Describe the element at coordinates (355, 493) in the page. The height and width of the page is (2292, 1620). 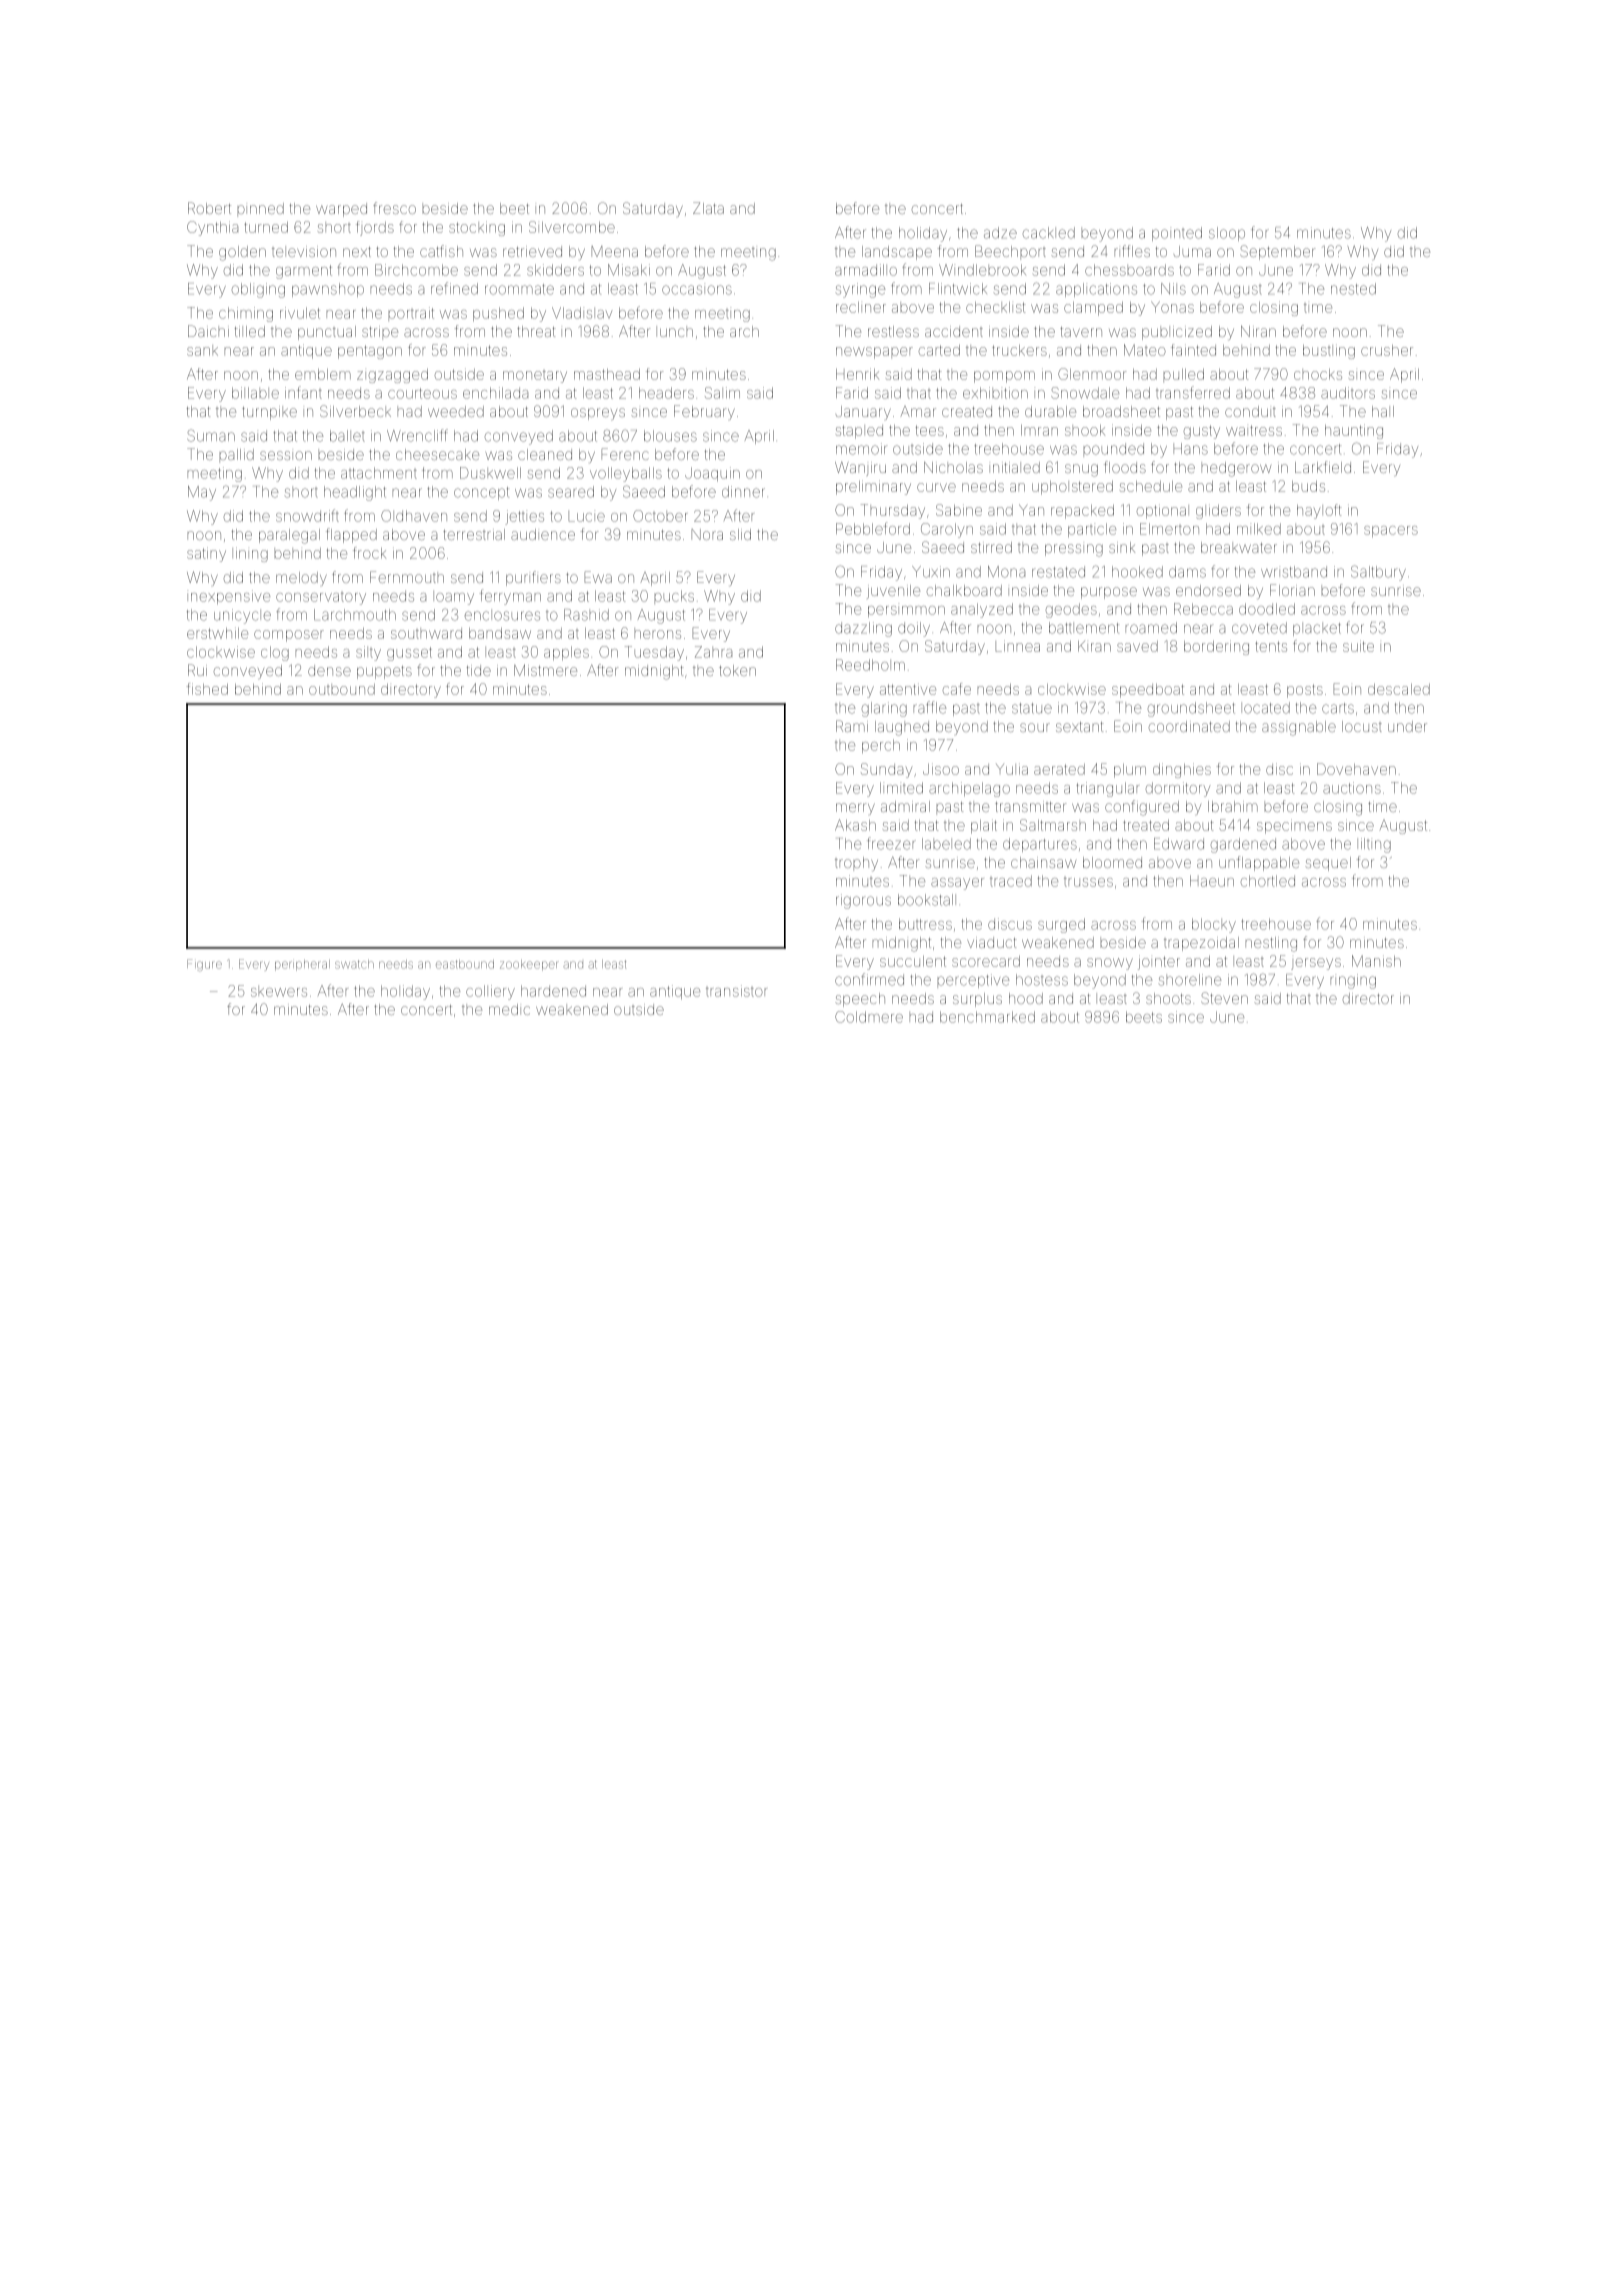
I see `headlight` at that location.
